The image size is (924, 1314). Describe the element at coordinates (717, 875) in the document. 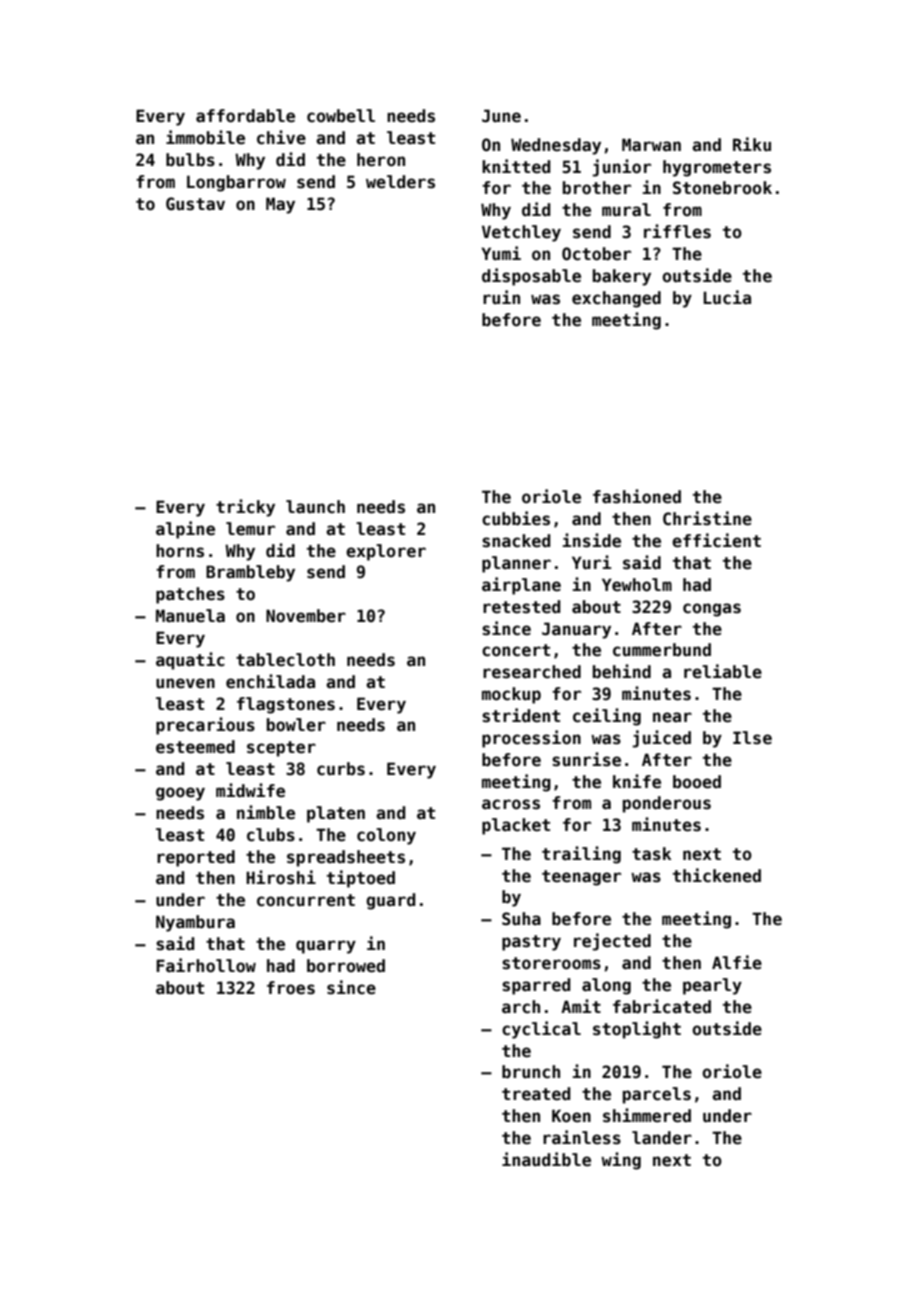

I see `thickened` at that location.
